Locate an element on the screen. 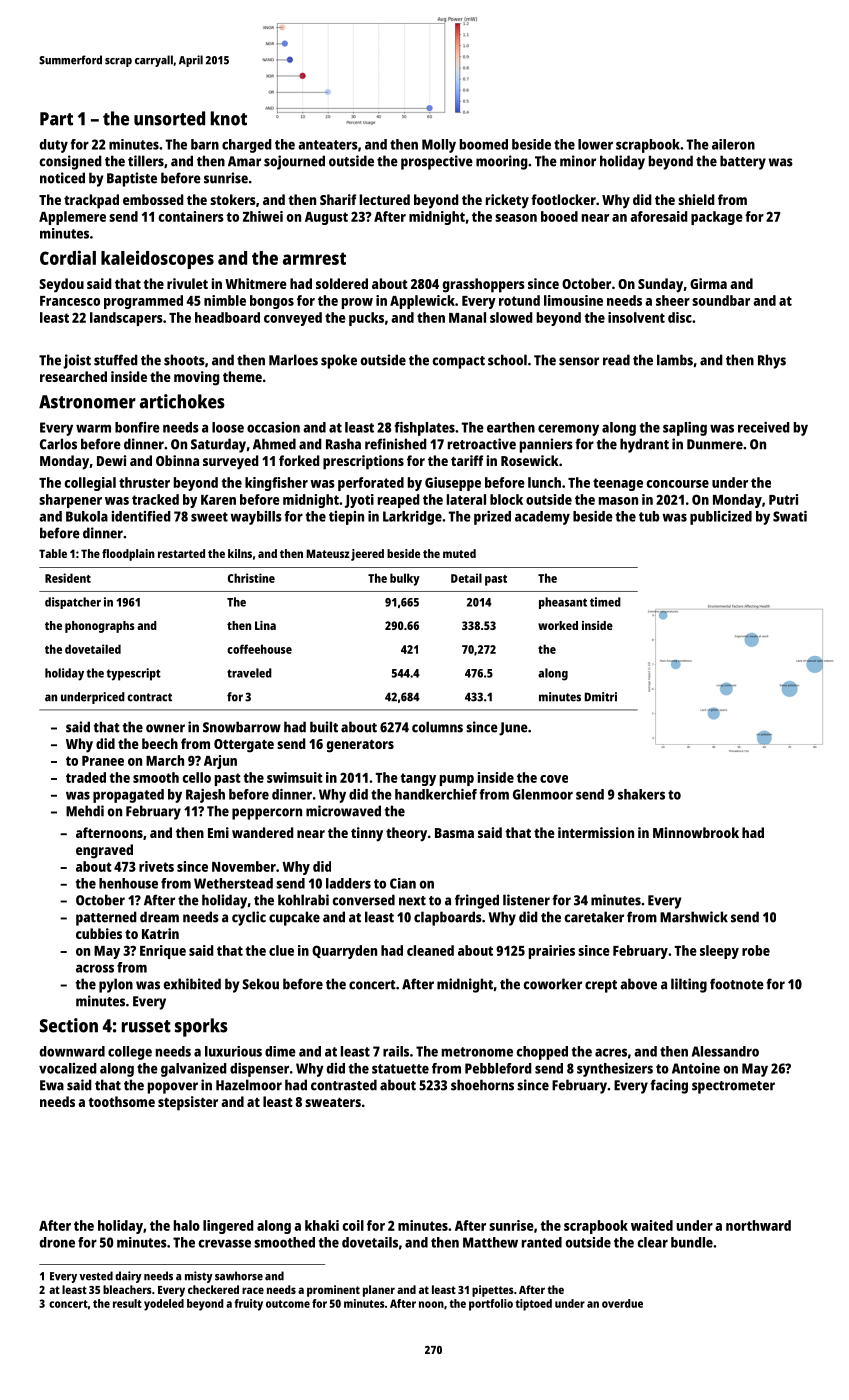 This screenshot has height=1400, width=849. outcome is located at coordinates (288, 1304).
